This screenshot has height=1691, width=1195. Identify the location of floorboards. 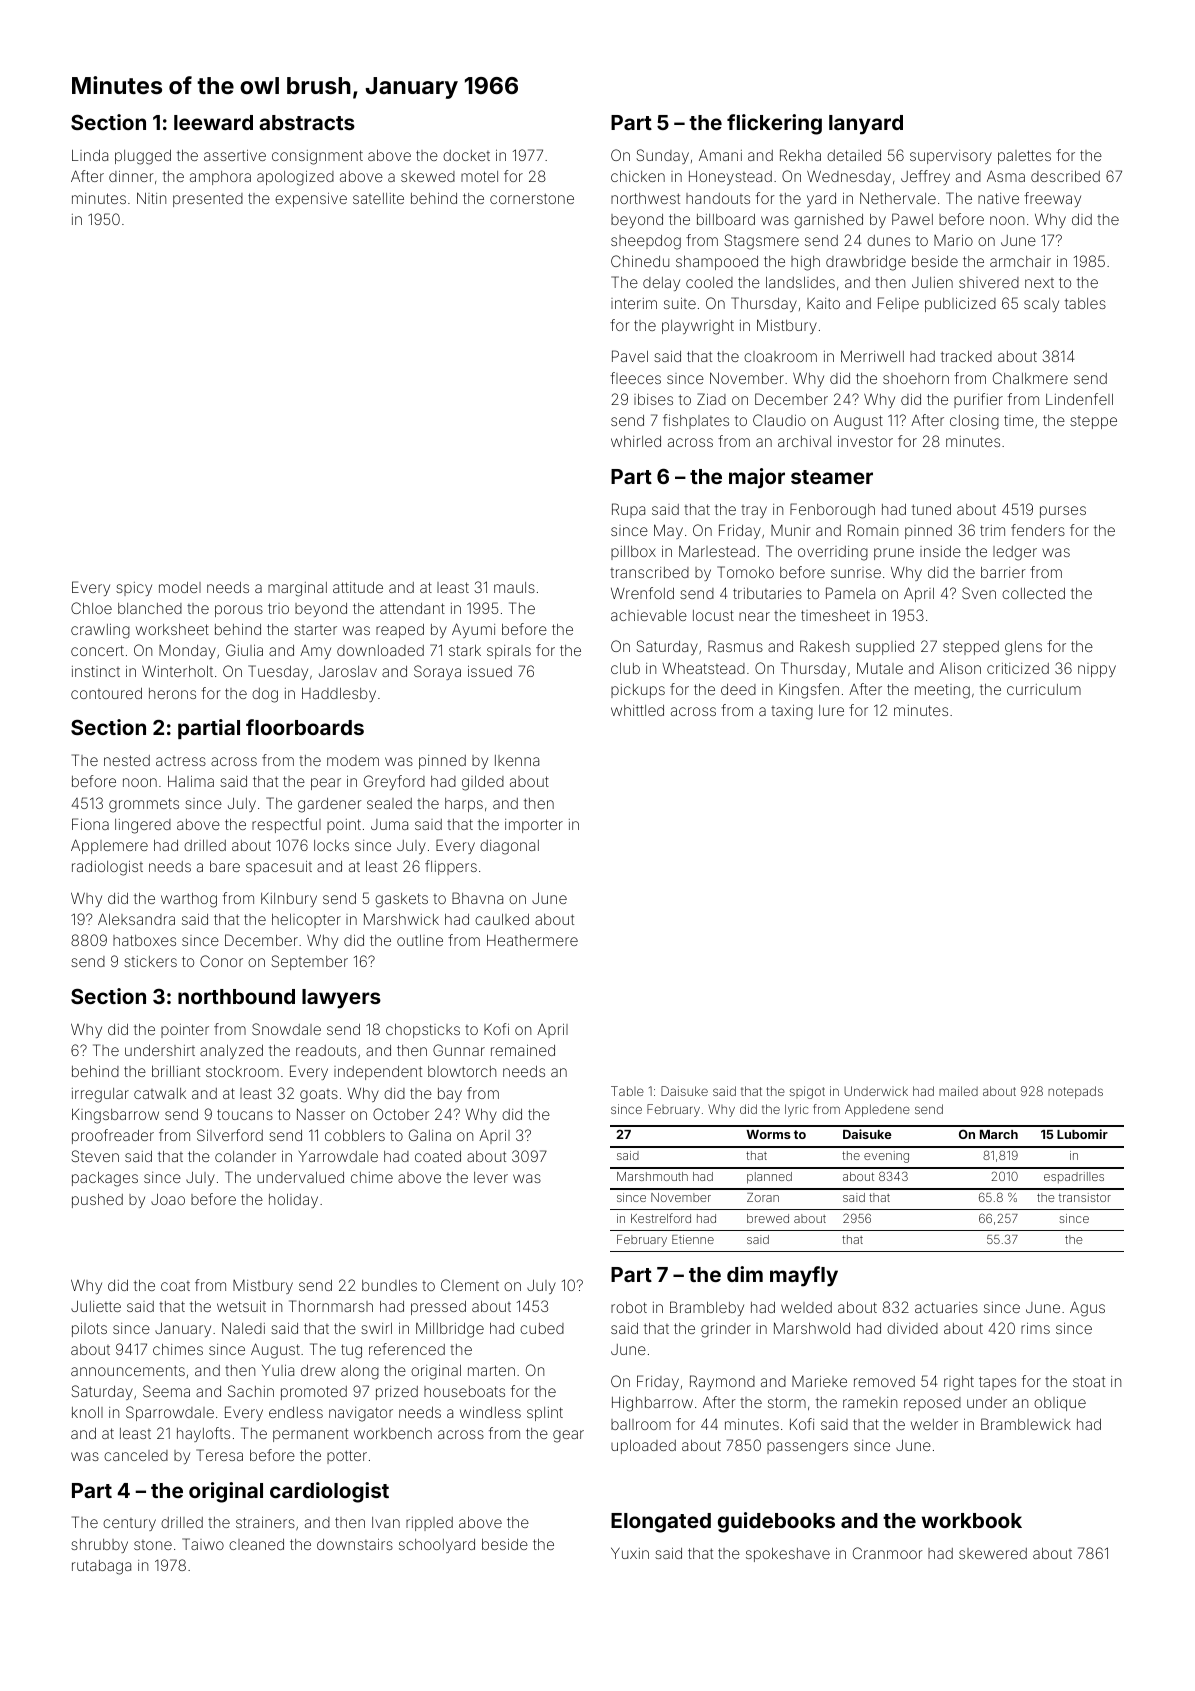
(305, 727).
